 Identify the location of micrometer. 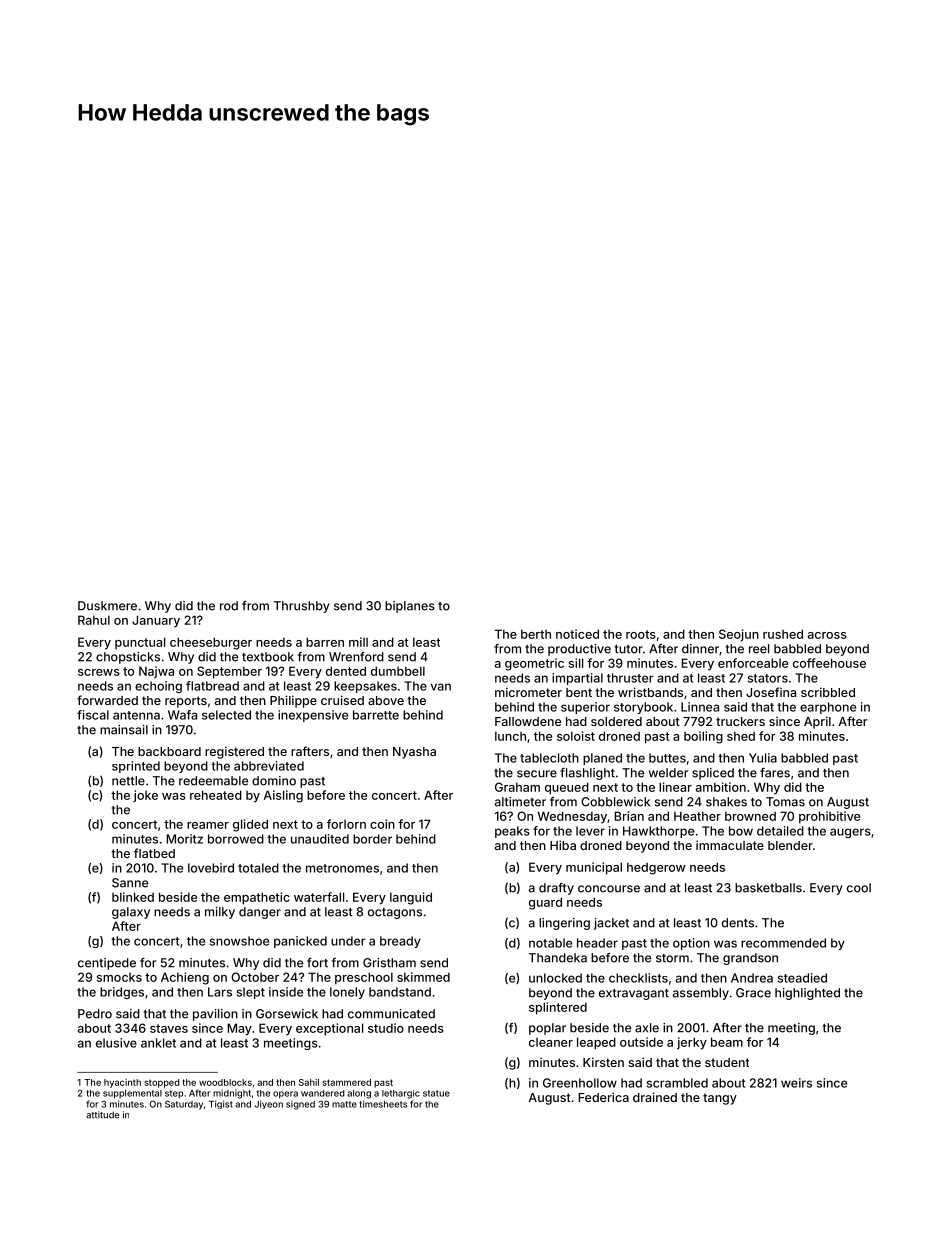
(528, 692).
